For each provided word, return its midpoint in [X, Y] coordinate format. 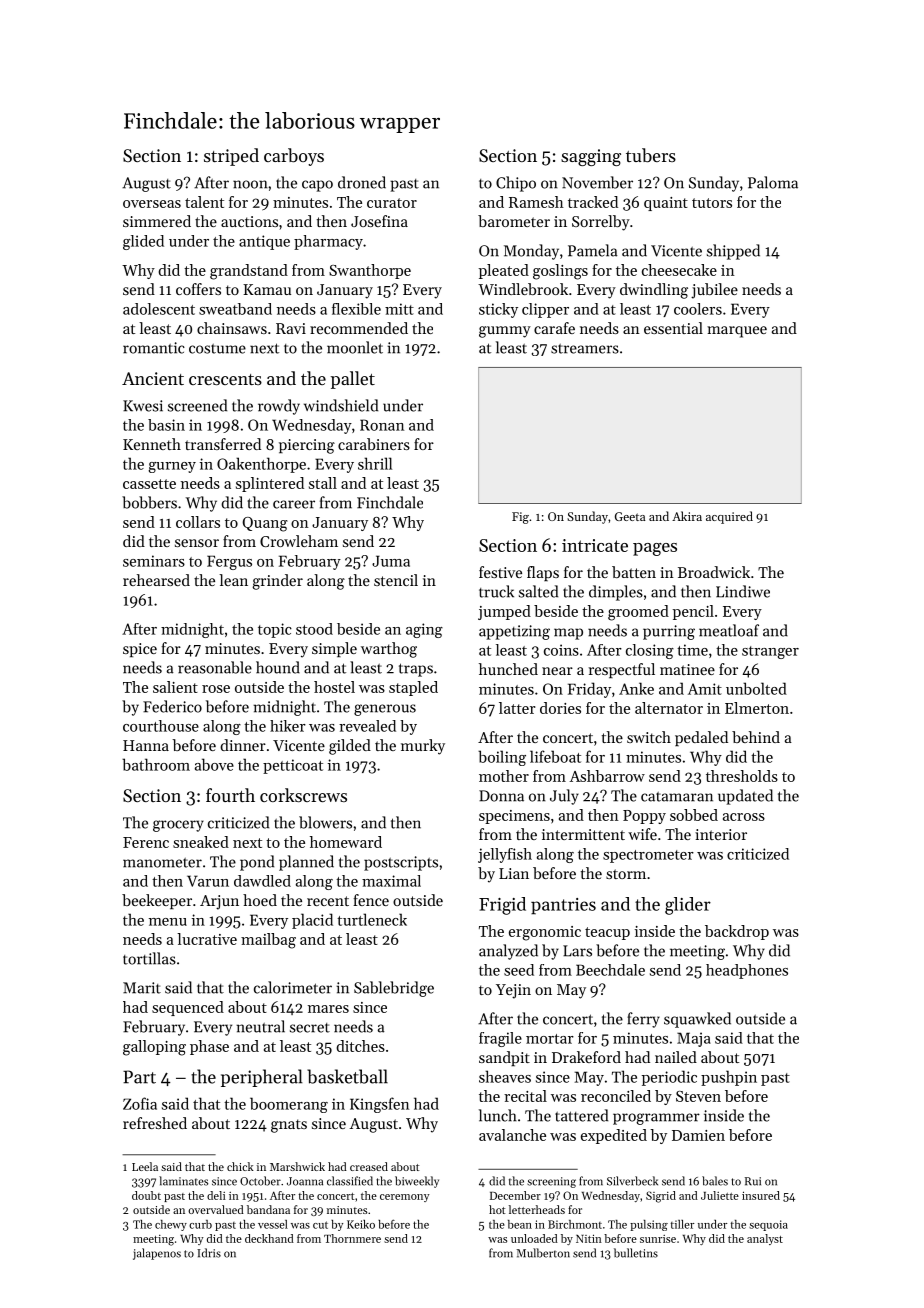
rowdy [279, 407]
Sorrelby [601, 223]
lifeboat [555, 756]
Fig [520, 518]
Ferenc [146, 842]
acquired [729, 517]
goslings [560, 272]
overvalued [216, 1209]
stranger [770, 652]
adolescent [159, 309]
